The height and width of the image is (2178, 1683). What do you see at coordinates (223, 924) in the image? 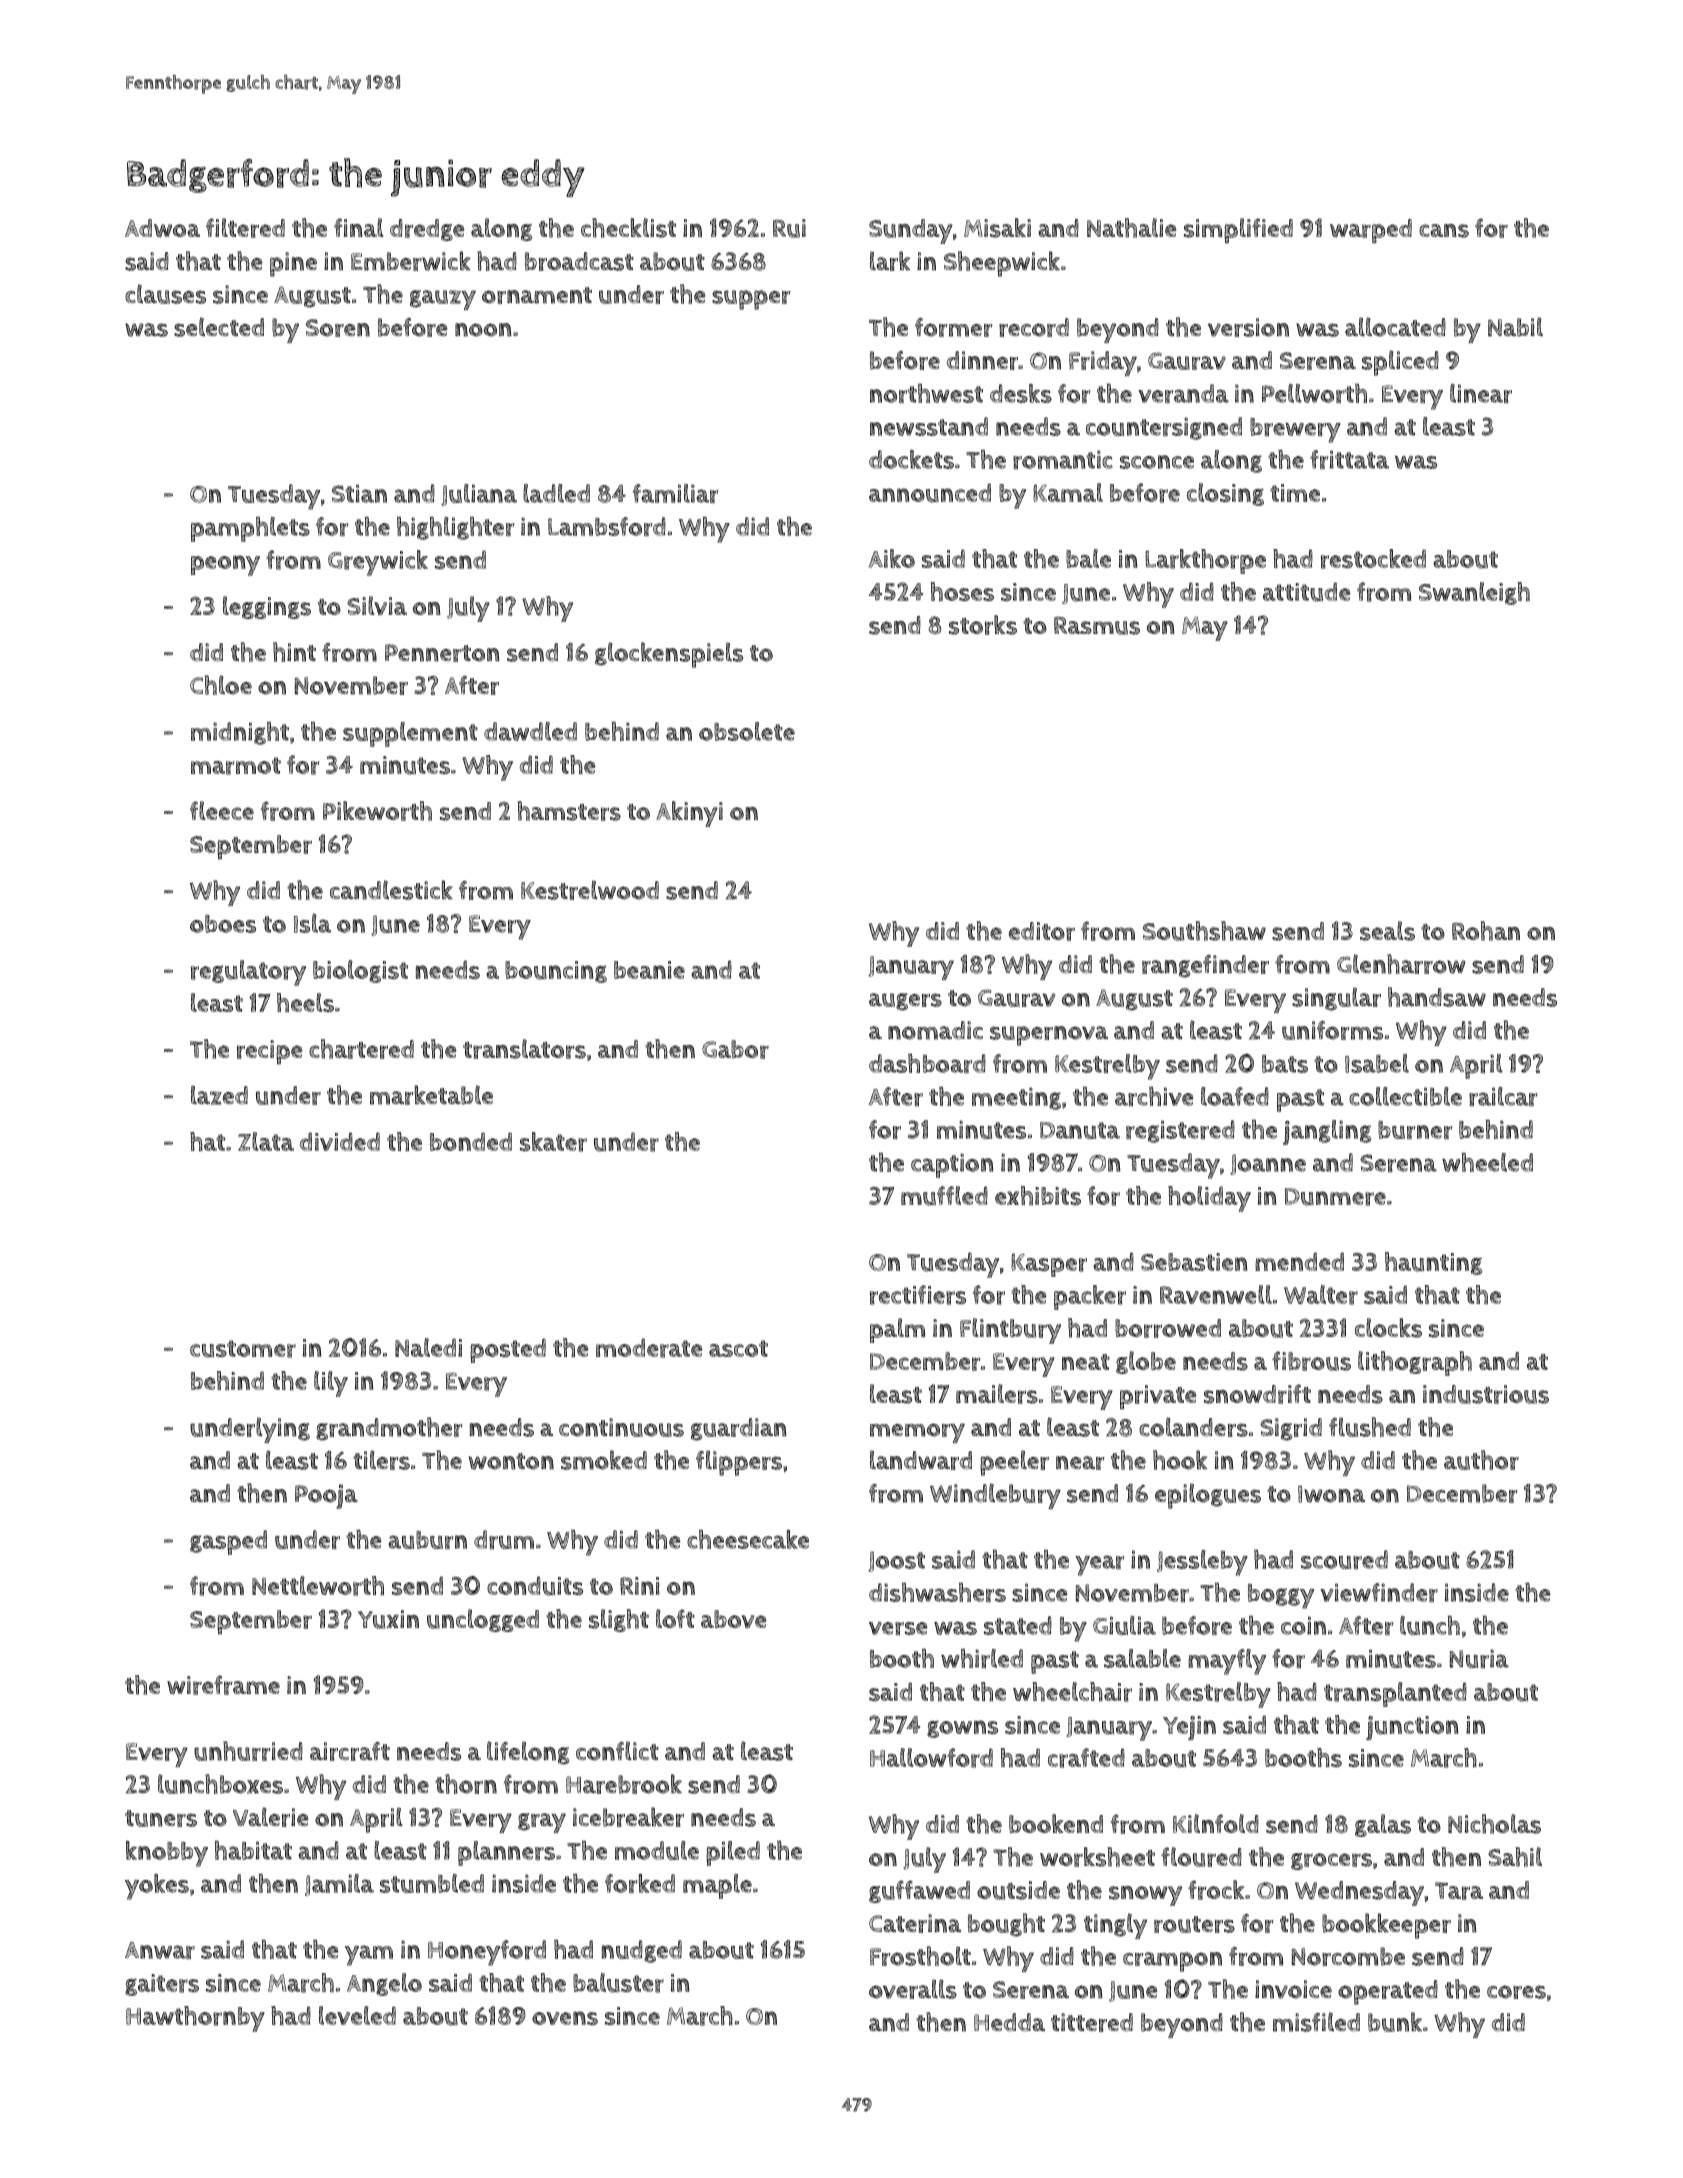
I see `oboes` at bounding box center [223, 924].
